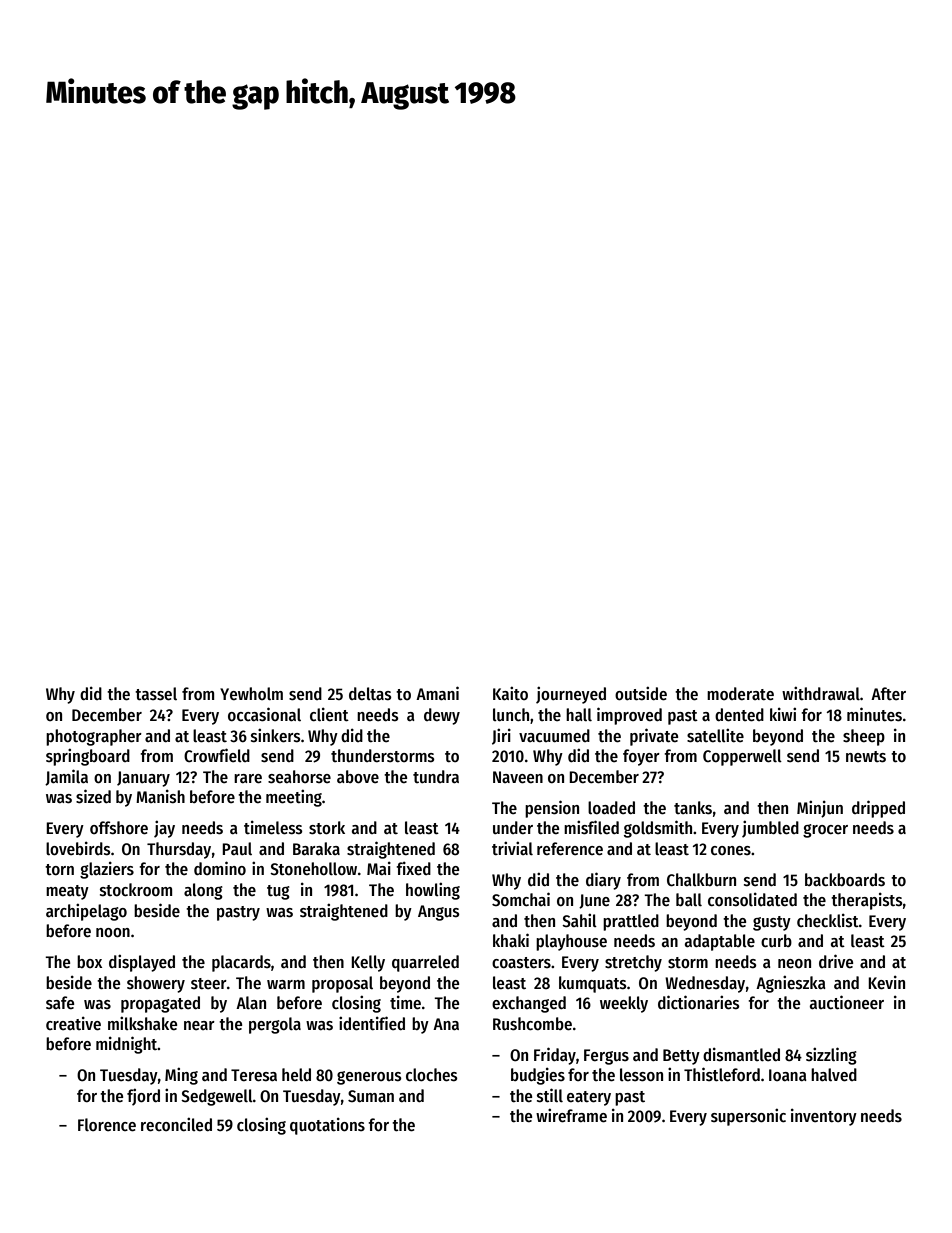 Image resolution: width=952 pixels, height=1233 pixels. What do you see at coordinates (571, 942) in the screenshot?
I see `playhouse` at bounding box center [571, 942].
